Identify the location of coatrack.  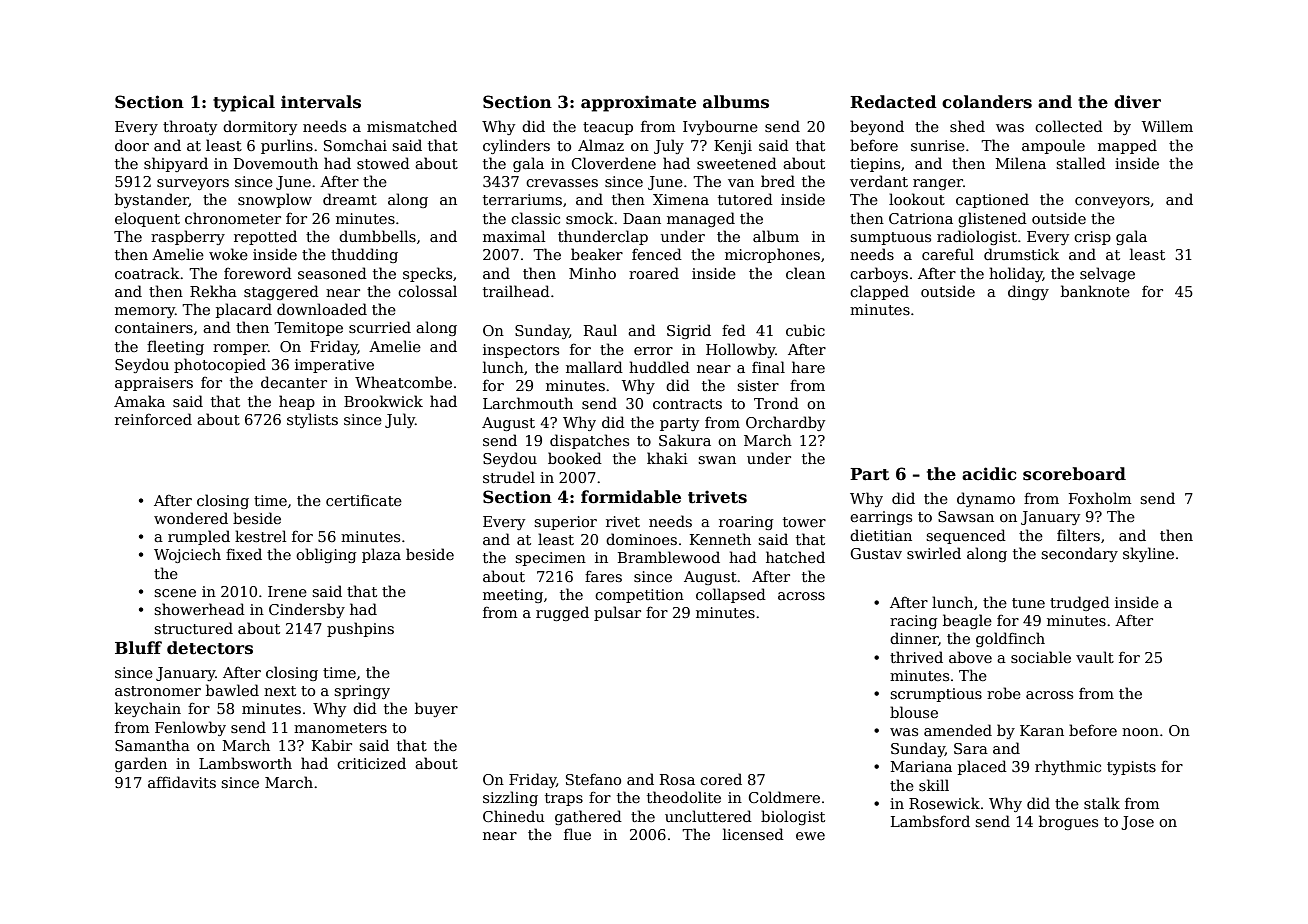
(147, 273).
